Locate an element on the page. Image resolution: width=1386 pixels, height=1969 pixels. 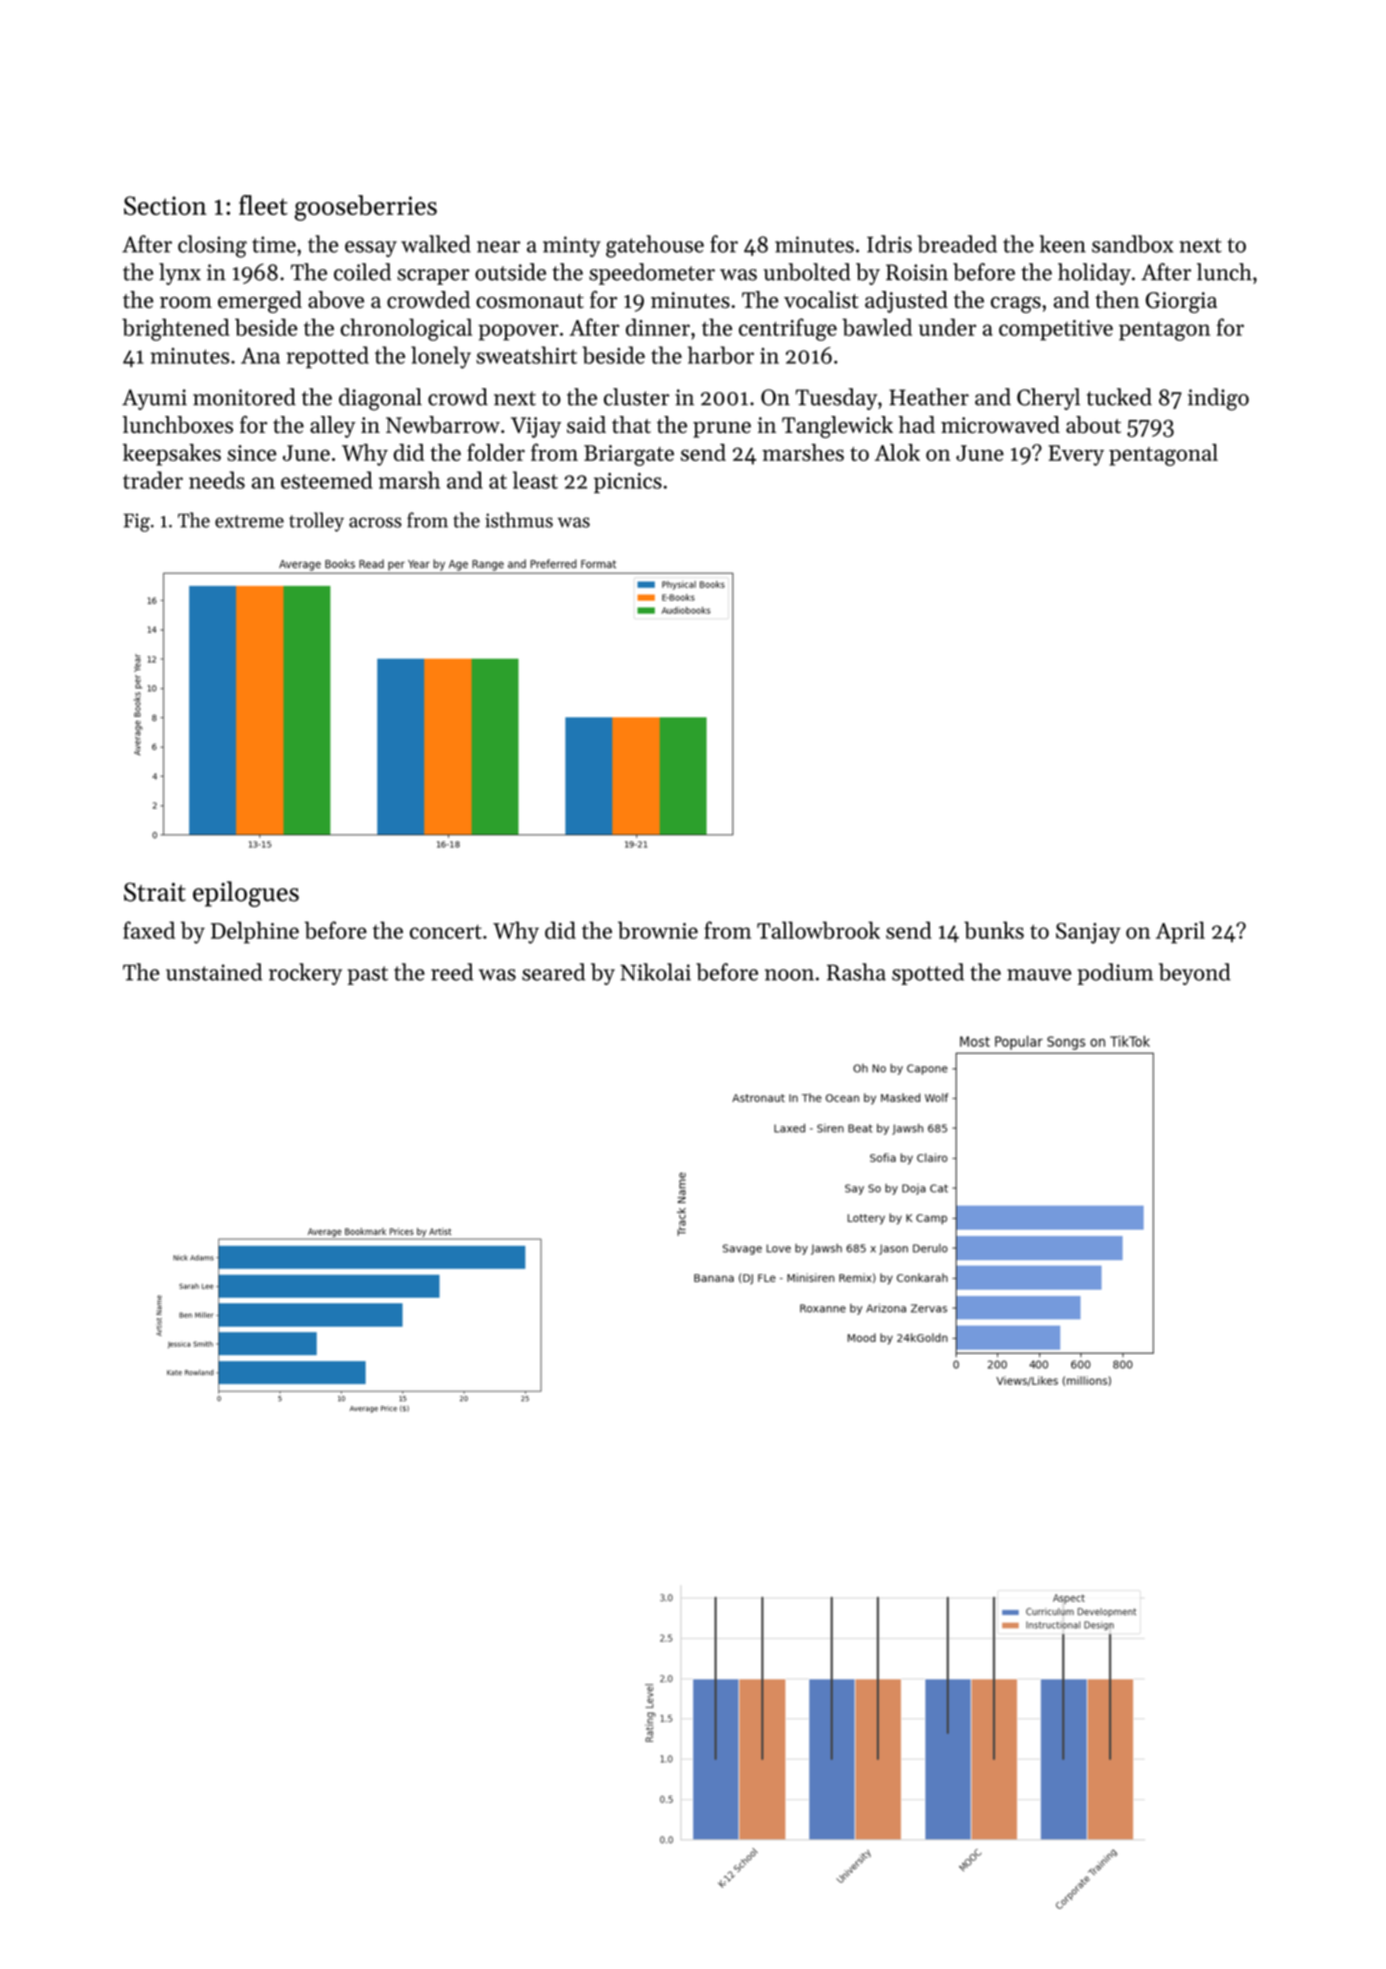
minty is located at coordinates (572, 246).
